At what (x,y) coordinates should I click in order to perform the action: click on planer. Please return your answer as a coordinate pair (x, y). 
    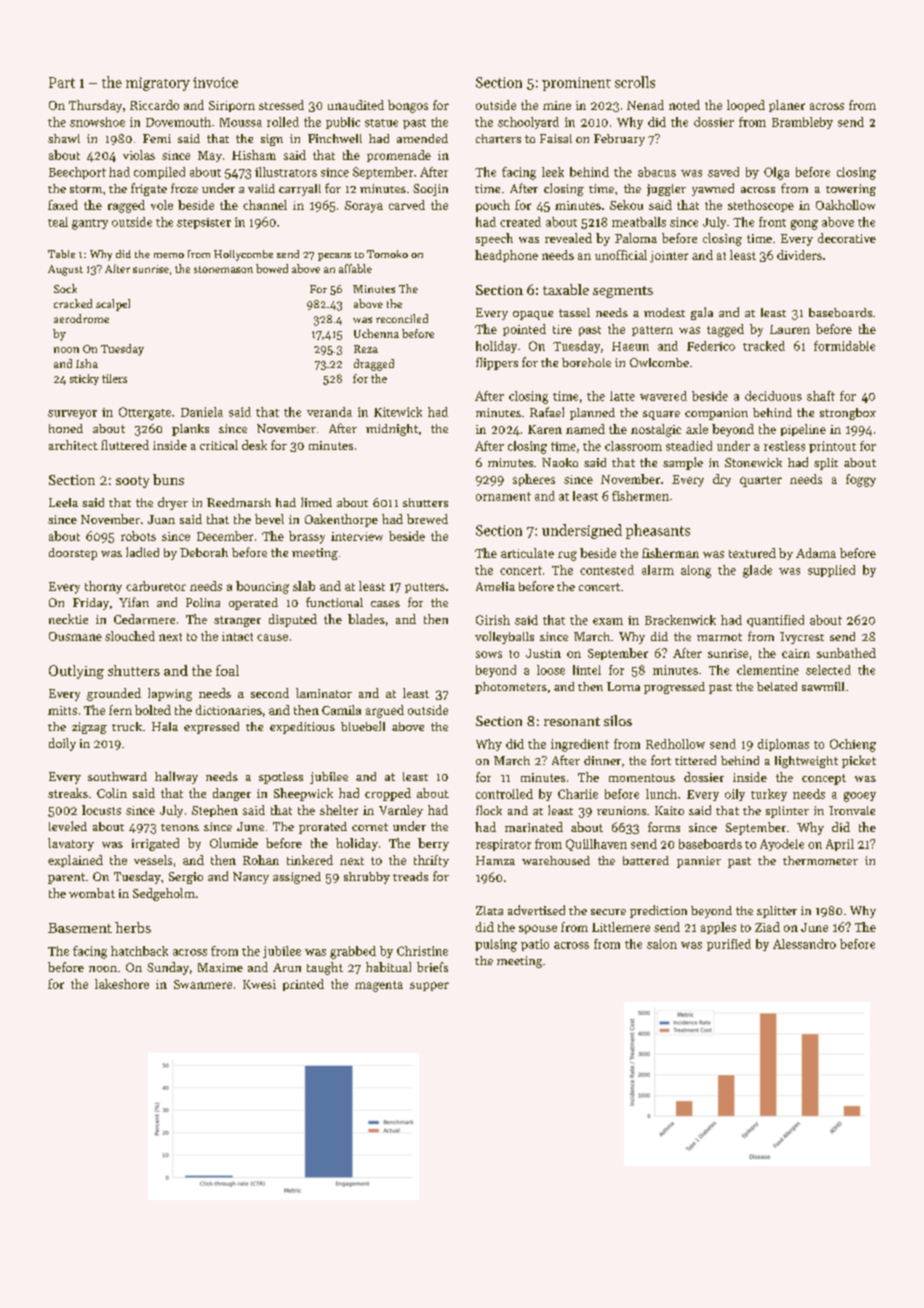
    Looking at the image, I should click on (787, 106).
